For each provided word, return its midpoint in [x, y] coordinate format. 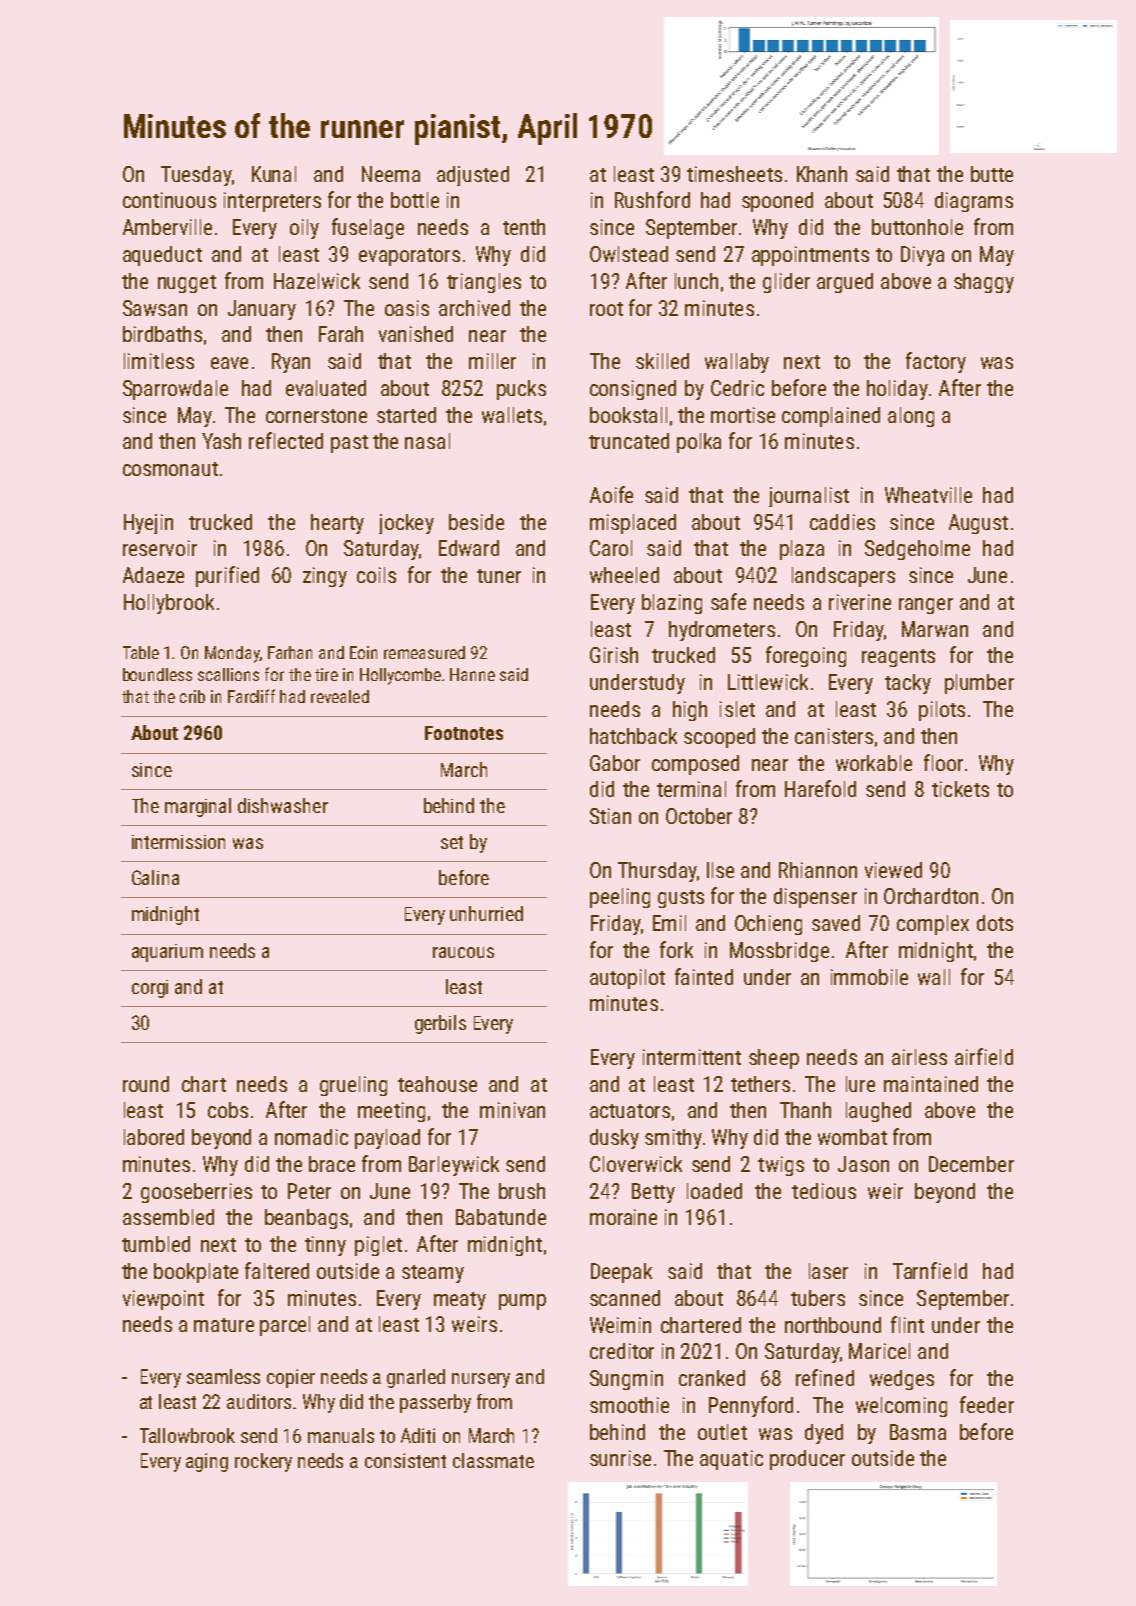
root [606, 309]
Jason [863, 1164]
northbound [833, 1325]
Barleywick [454, 1166]
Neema [391, 174]
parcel [285, 1326]
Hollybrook [169, 604]
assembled [168, 1217]
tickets [960, 789]
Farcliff [251, 696]
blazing [672, 604]
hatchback [633, 736]
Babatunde [501, 1217]
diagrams [974, 202]
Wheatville [928, 495]
